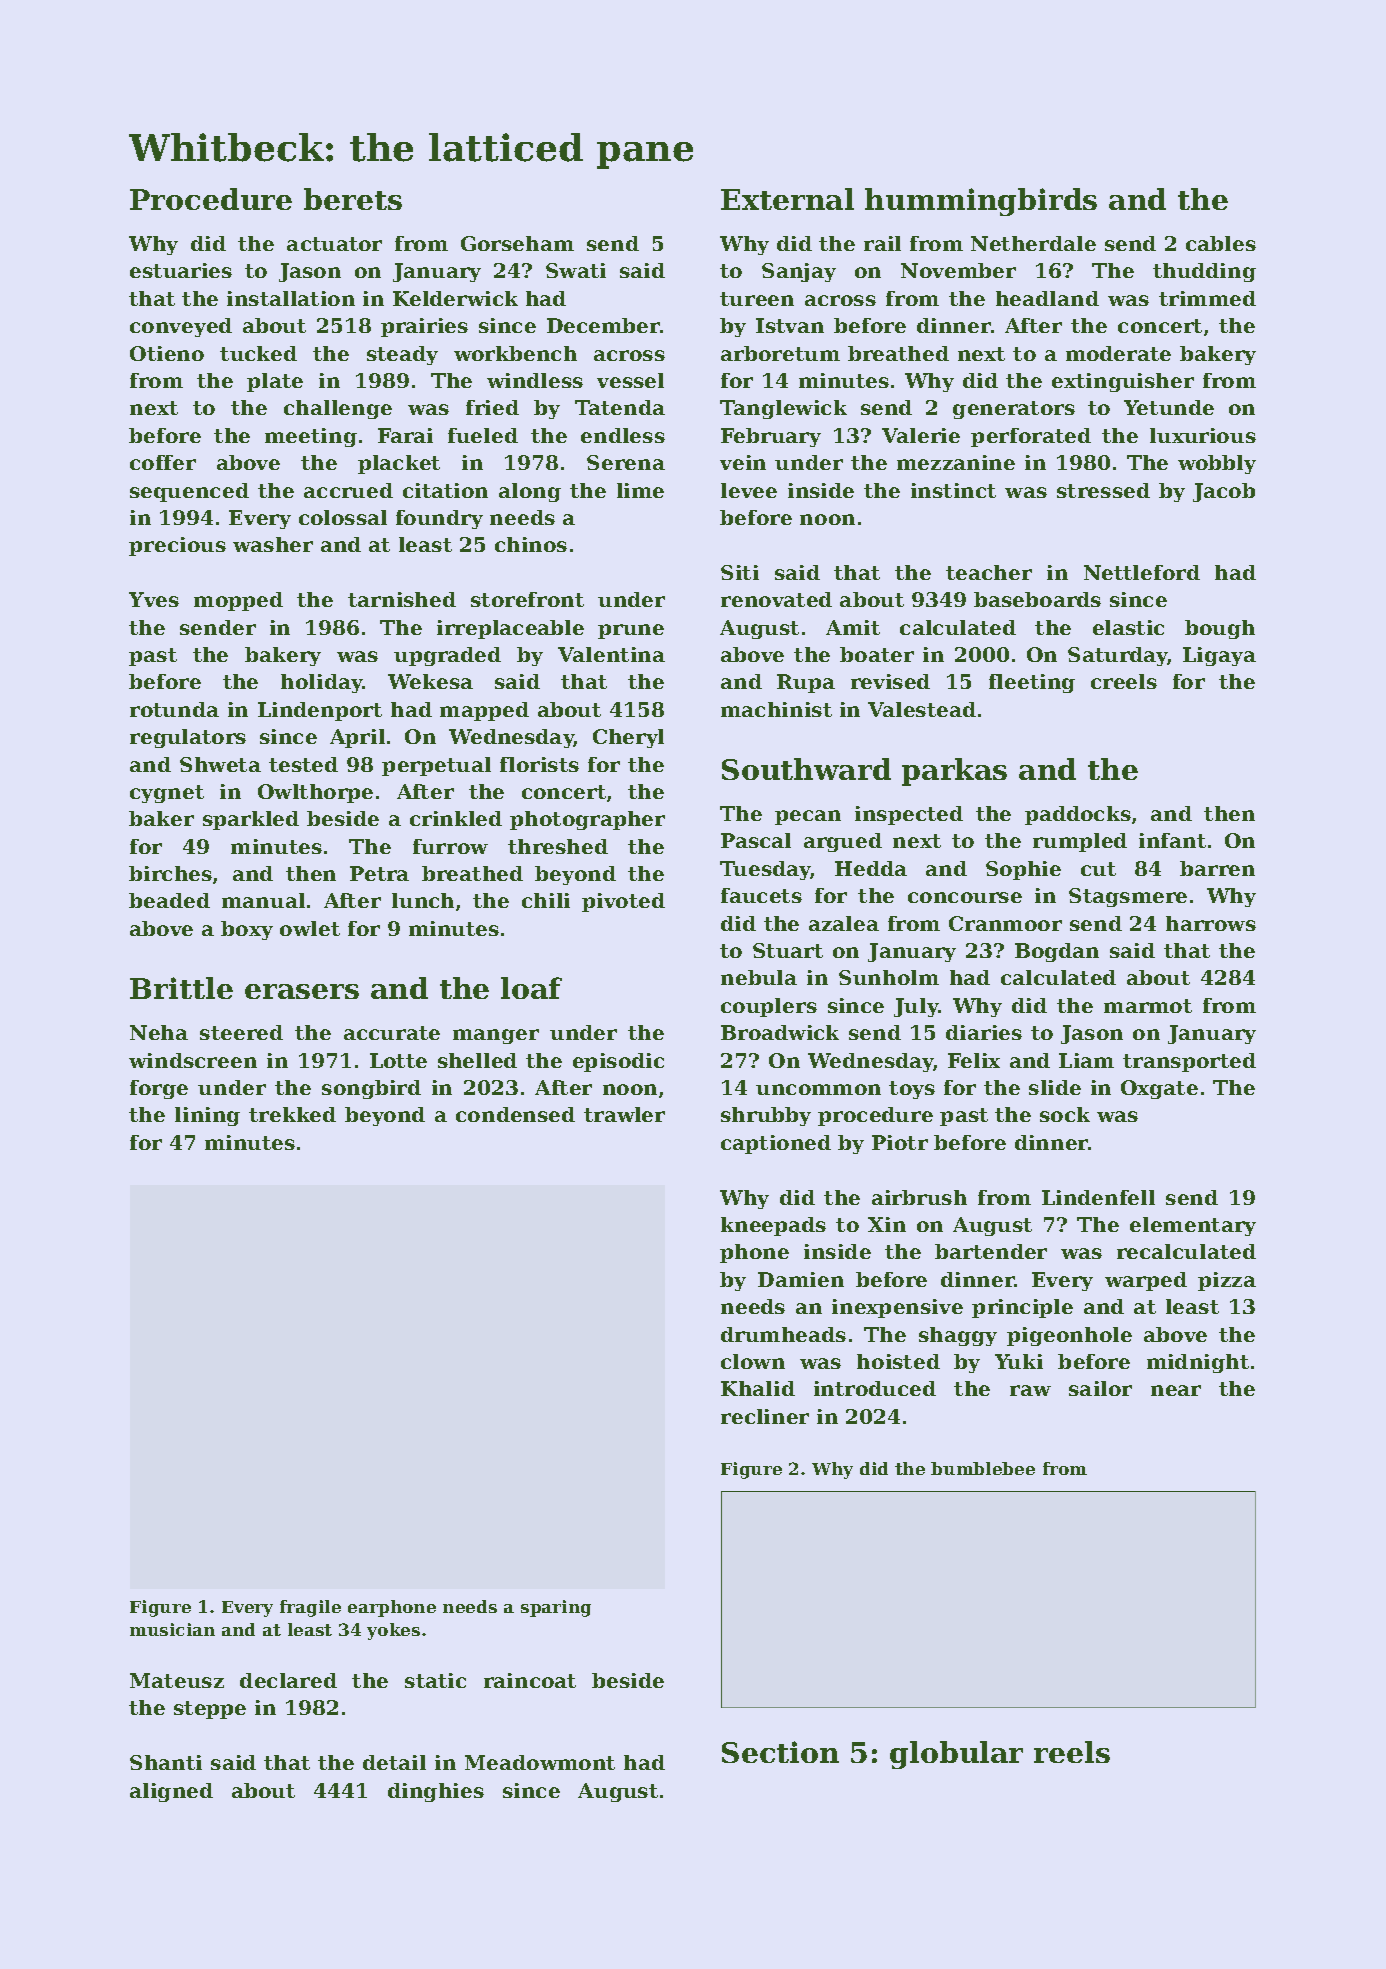 The height and width of the screenshot is (1969, 1386). What do you see at coordinates (787, 199) in the screenshot?
I see `External` at bounding box center [787, 199].
